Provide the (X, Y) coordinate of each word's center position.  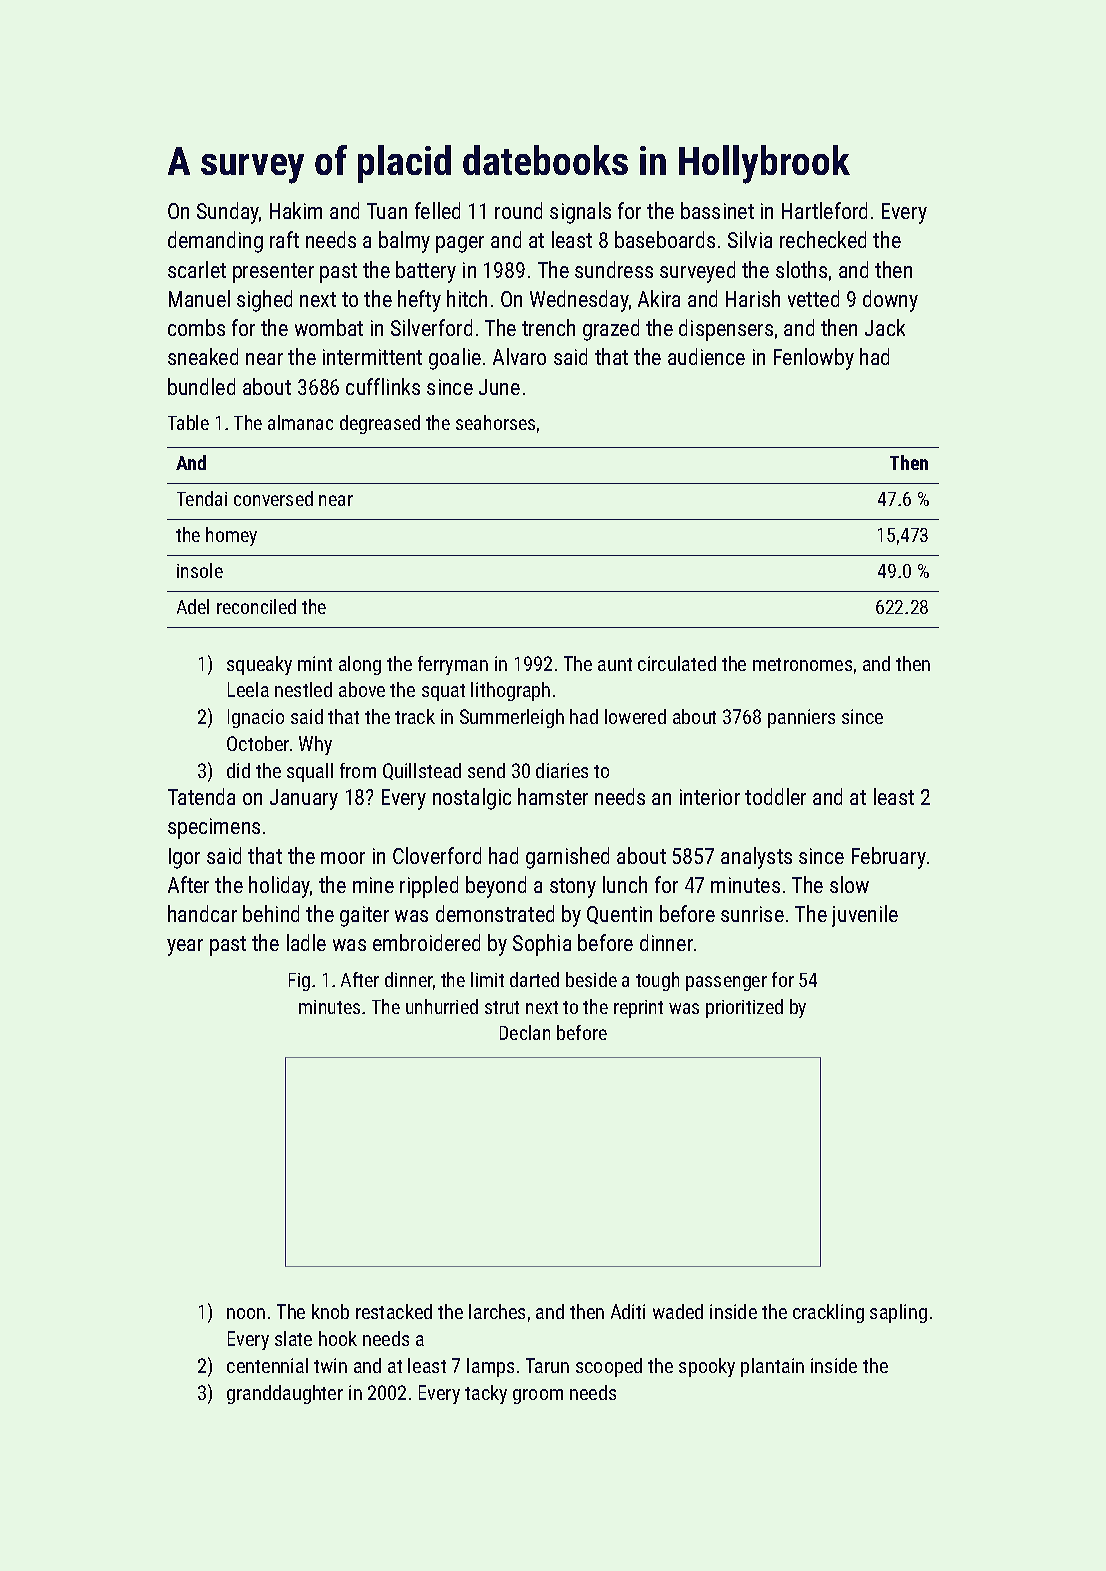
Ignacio (256, 718)
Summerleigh (512, 718)
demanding (215, 242)
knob (330, 1311)
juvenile (865, 916)
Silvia (750, 239)
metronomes (802, 664)
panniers (801, 718)
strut (502, 1007)
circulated (677, 663)
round (518, 210)
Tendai (202, 498)
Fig (299, 982)
